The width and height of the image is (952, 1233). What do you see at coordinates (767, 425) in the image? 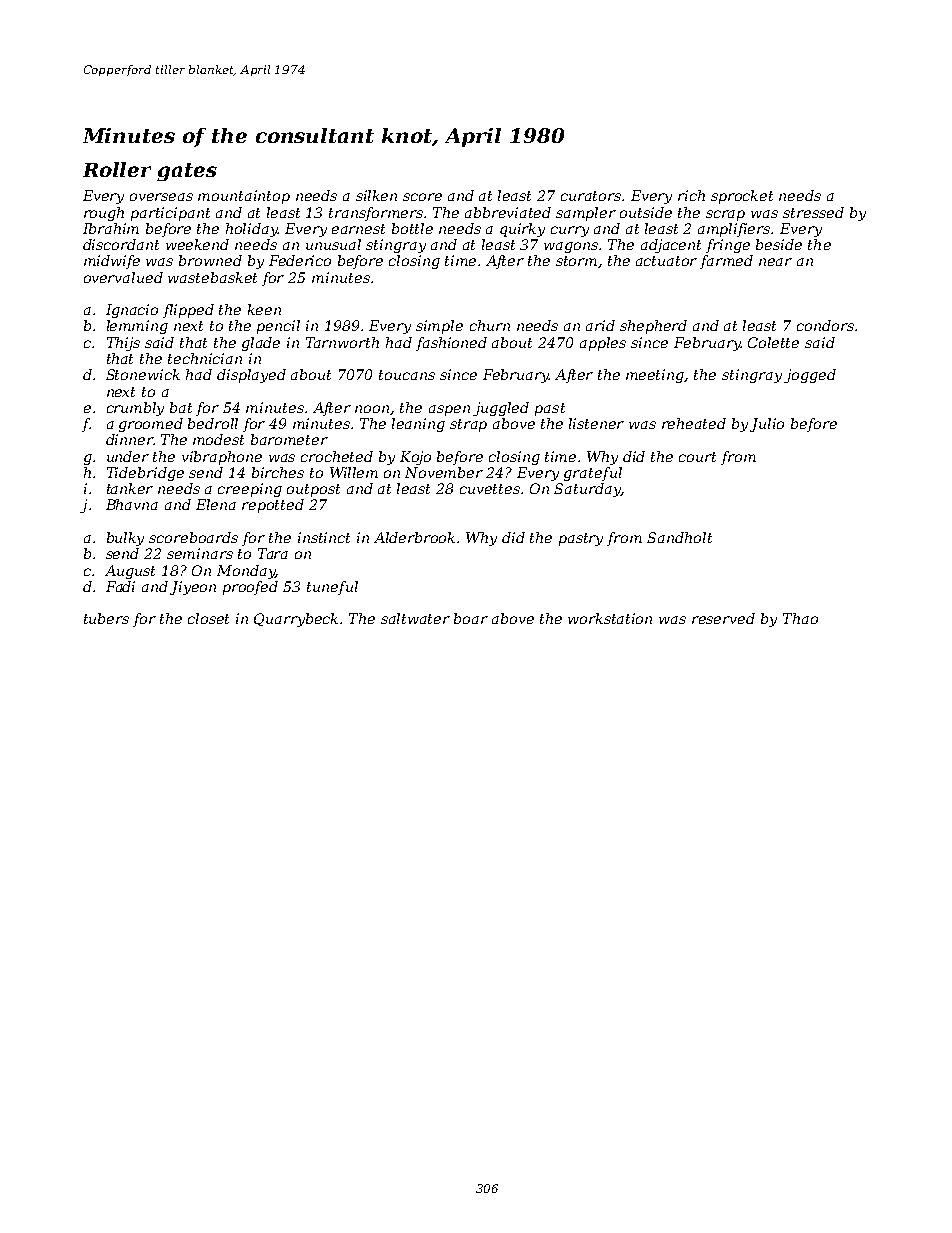
I see `Julio` at bounding box center [767, 425].
